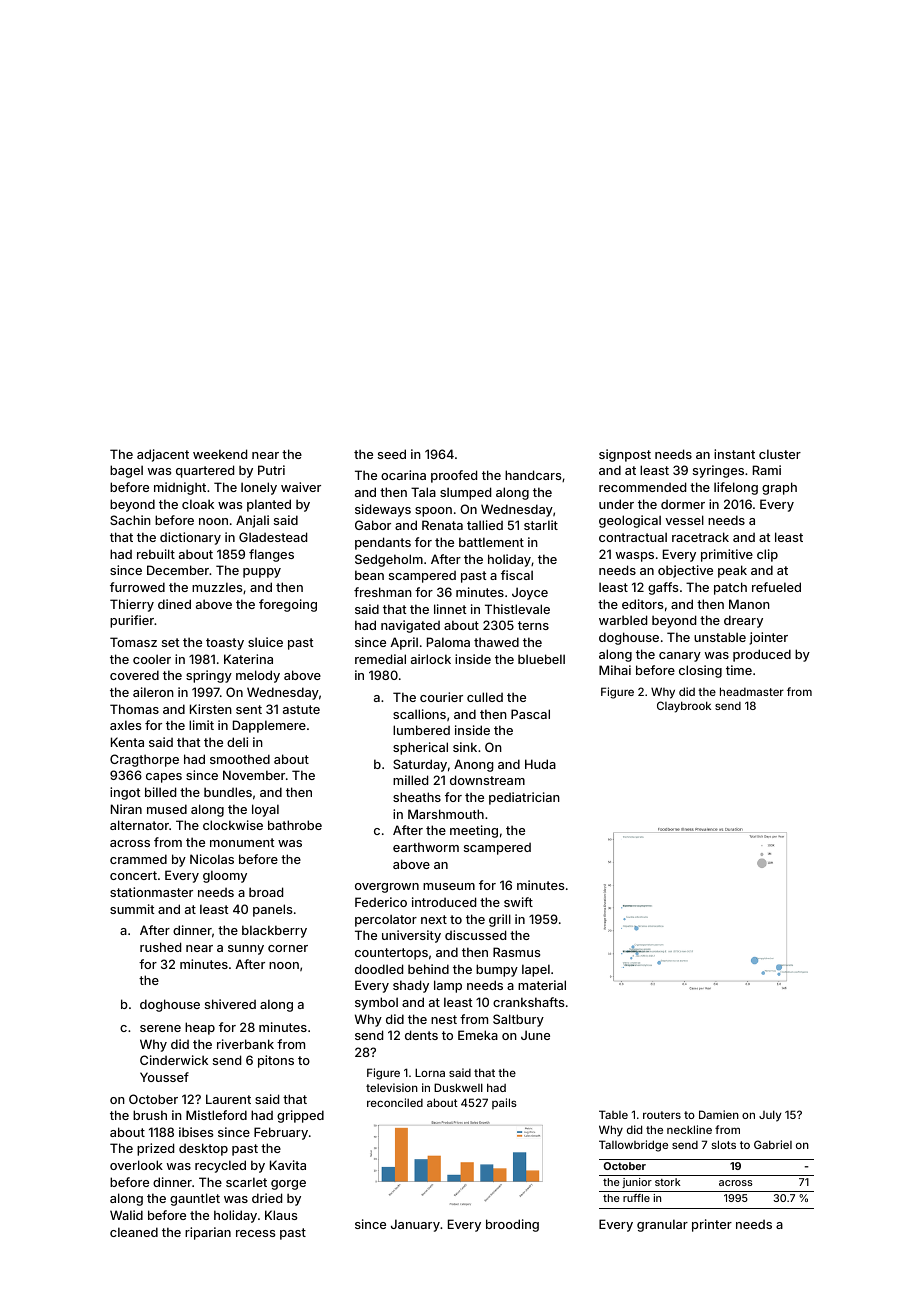 Image resolution: width=924 pixels, height=1308 pixels. What do you see at coordinates (392, 454) in the document?
I see `seed` at bounding box center [392, 454].
